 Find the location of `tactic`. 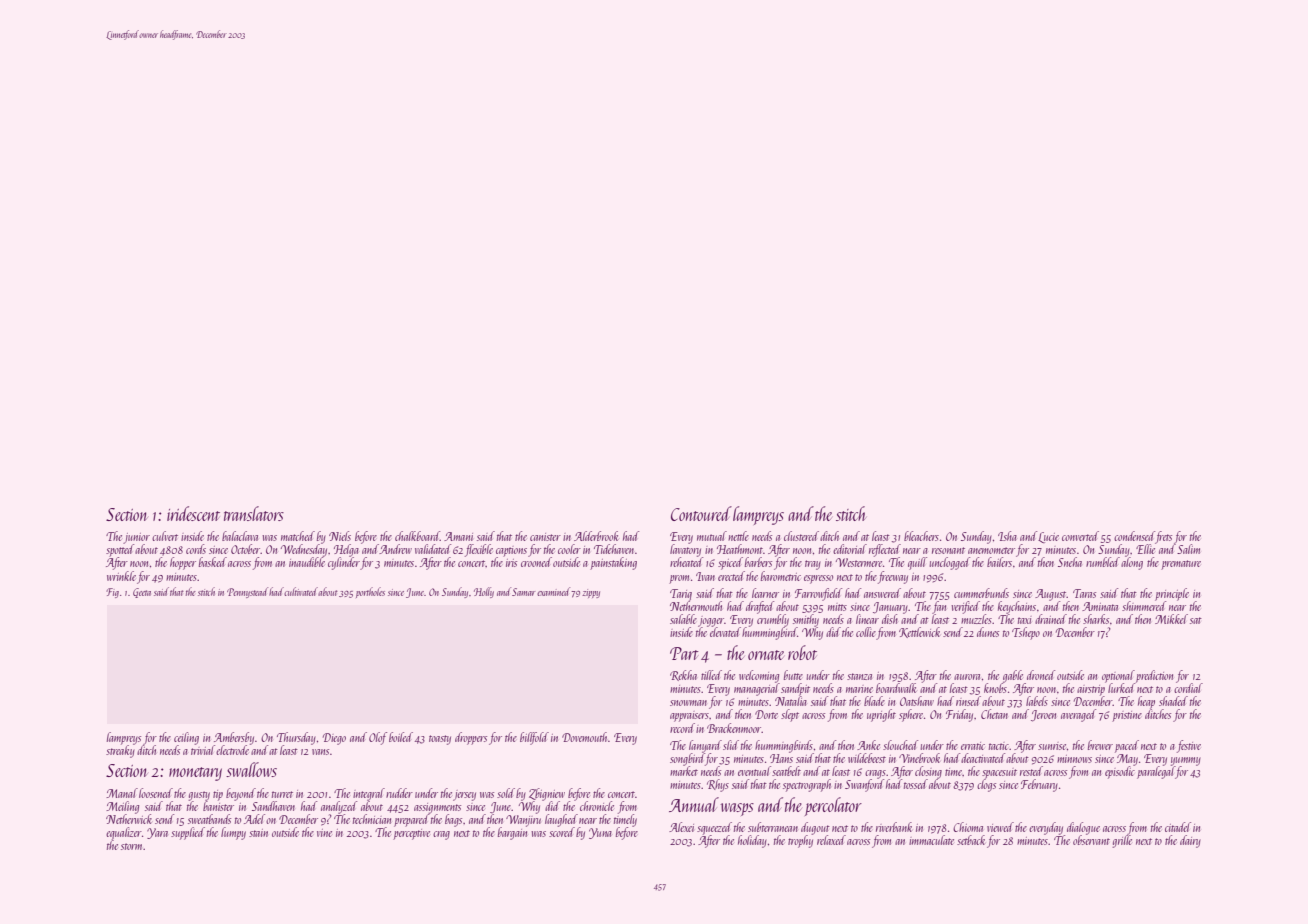

tactic is located at coordinates (999, 746).
